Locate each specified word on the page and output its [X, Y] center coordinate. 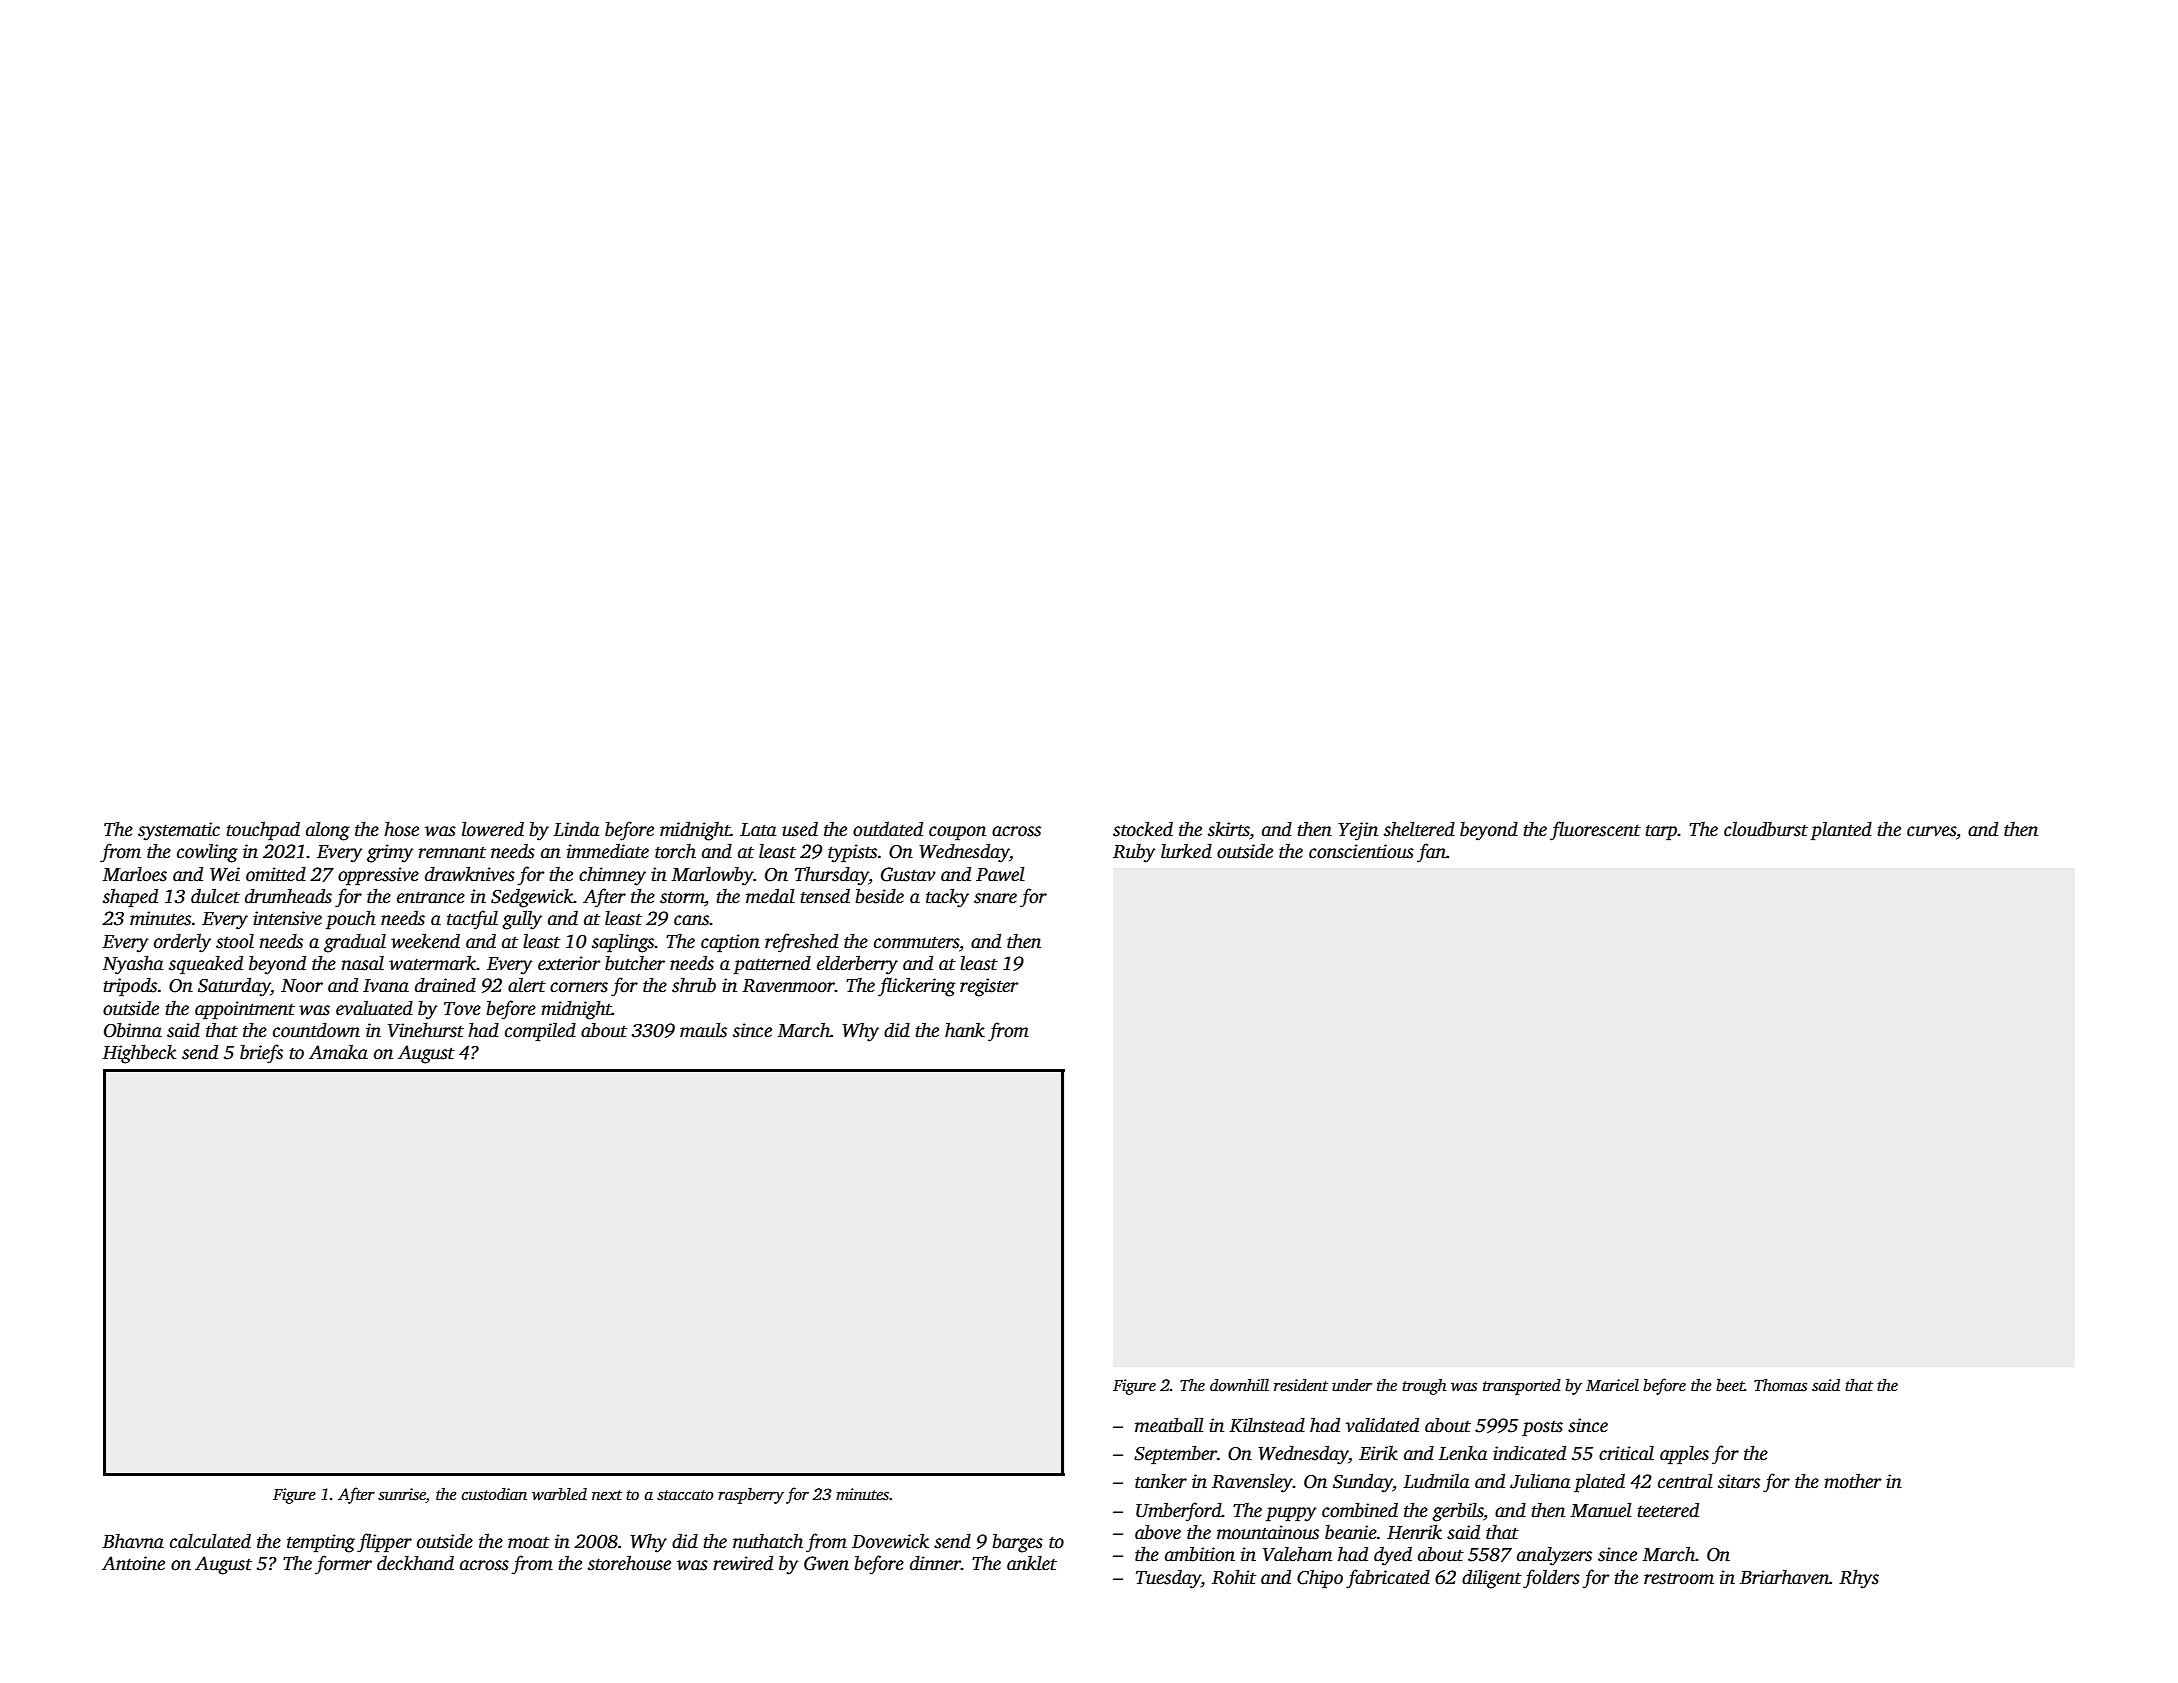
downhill [1239, 1385]
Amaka [338, 1052]
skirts [1229, 830]
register [989, 987]
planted [1841, 831]
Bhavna [133, 1541]
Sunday [1363, 1483]
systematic [179, 831]
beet [1730, 1385]
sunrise [402, 1495]
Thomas [1780, 1385]
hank [965, 1030]
